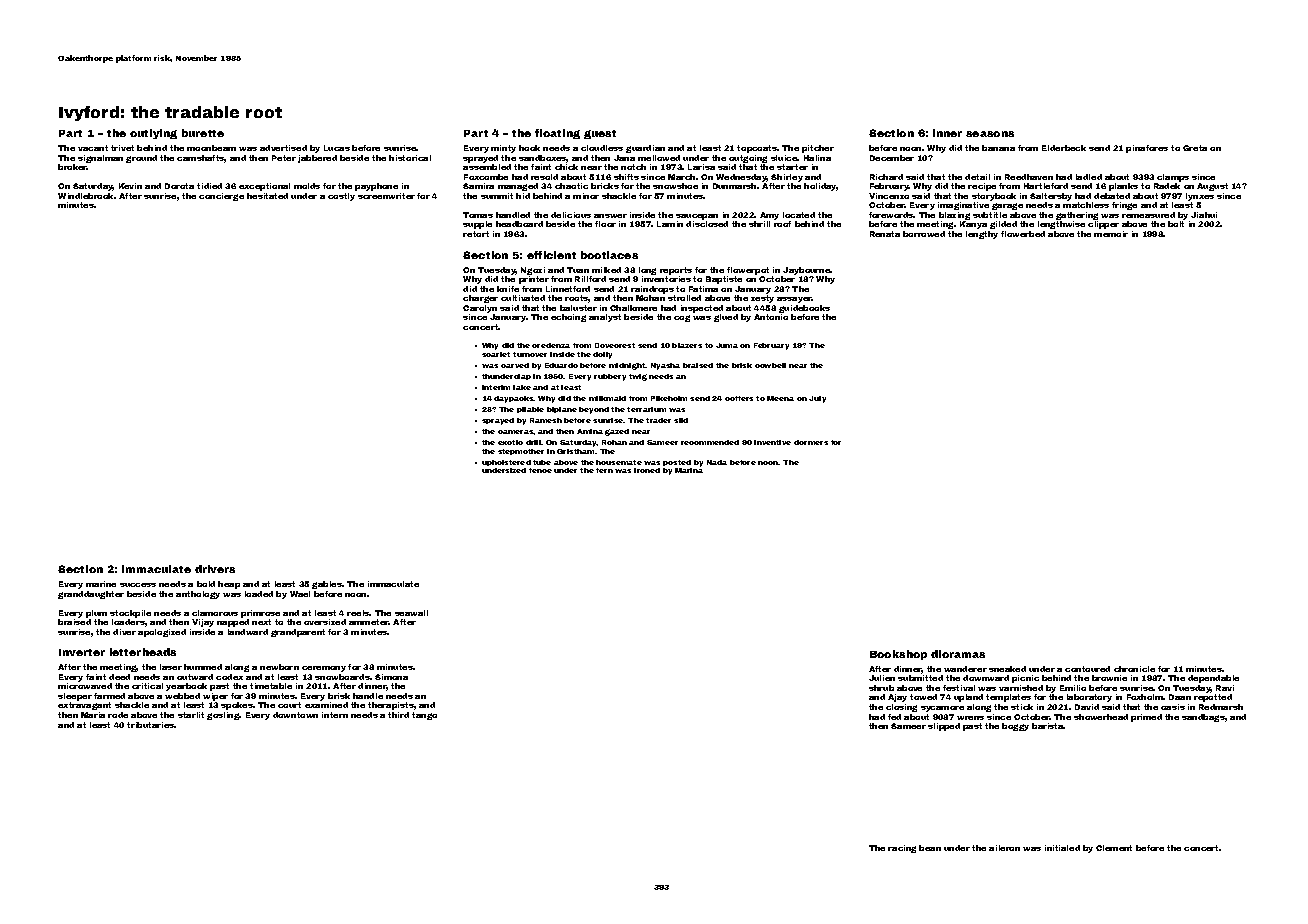  What do you see at coordinates (817, 399) in the page?
I see `July` at bounding box center [817, 399].
